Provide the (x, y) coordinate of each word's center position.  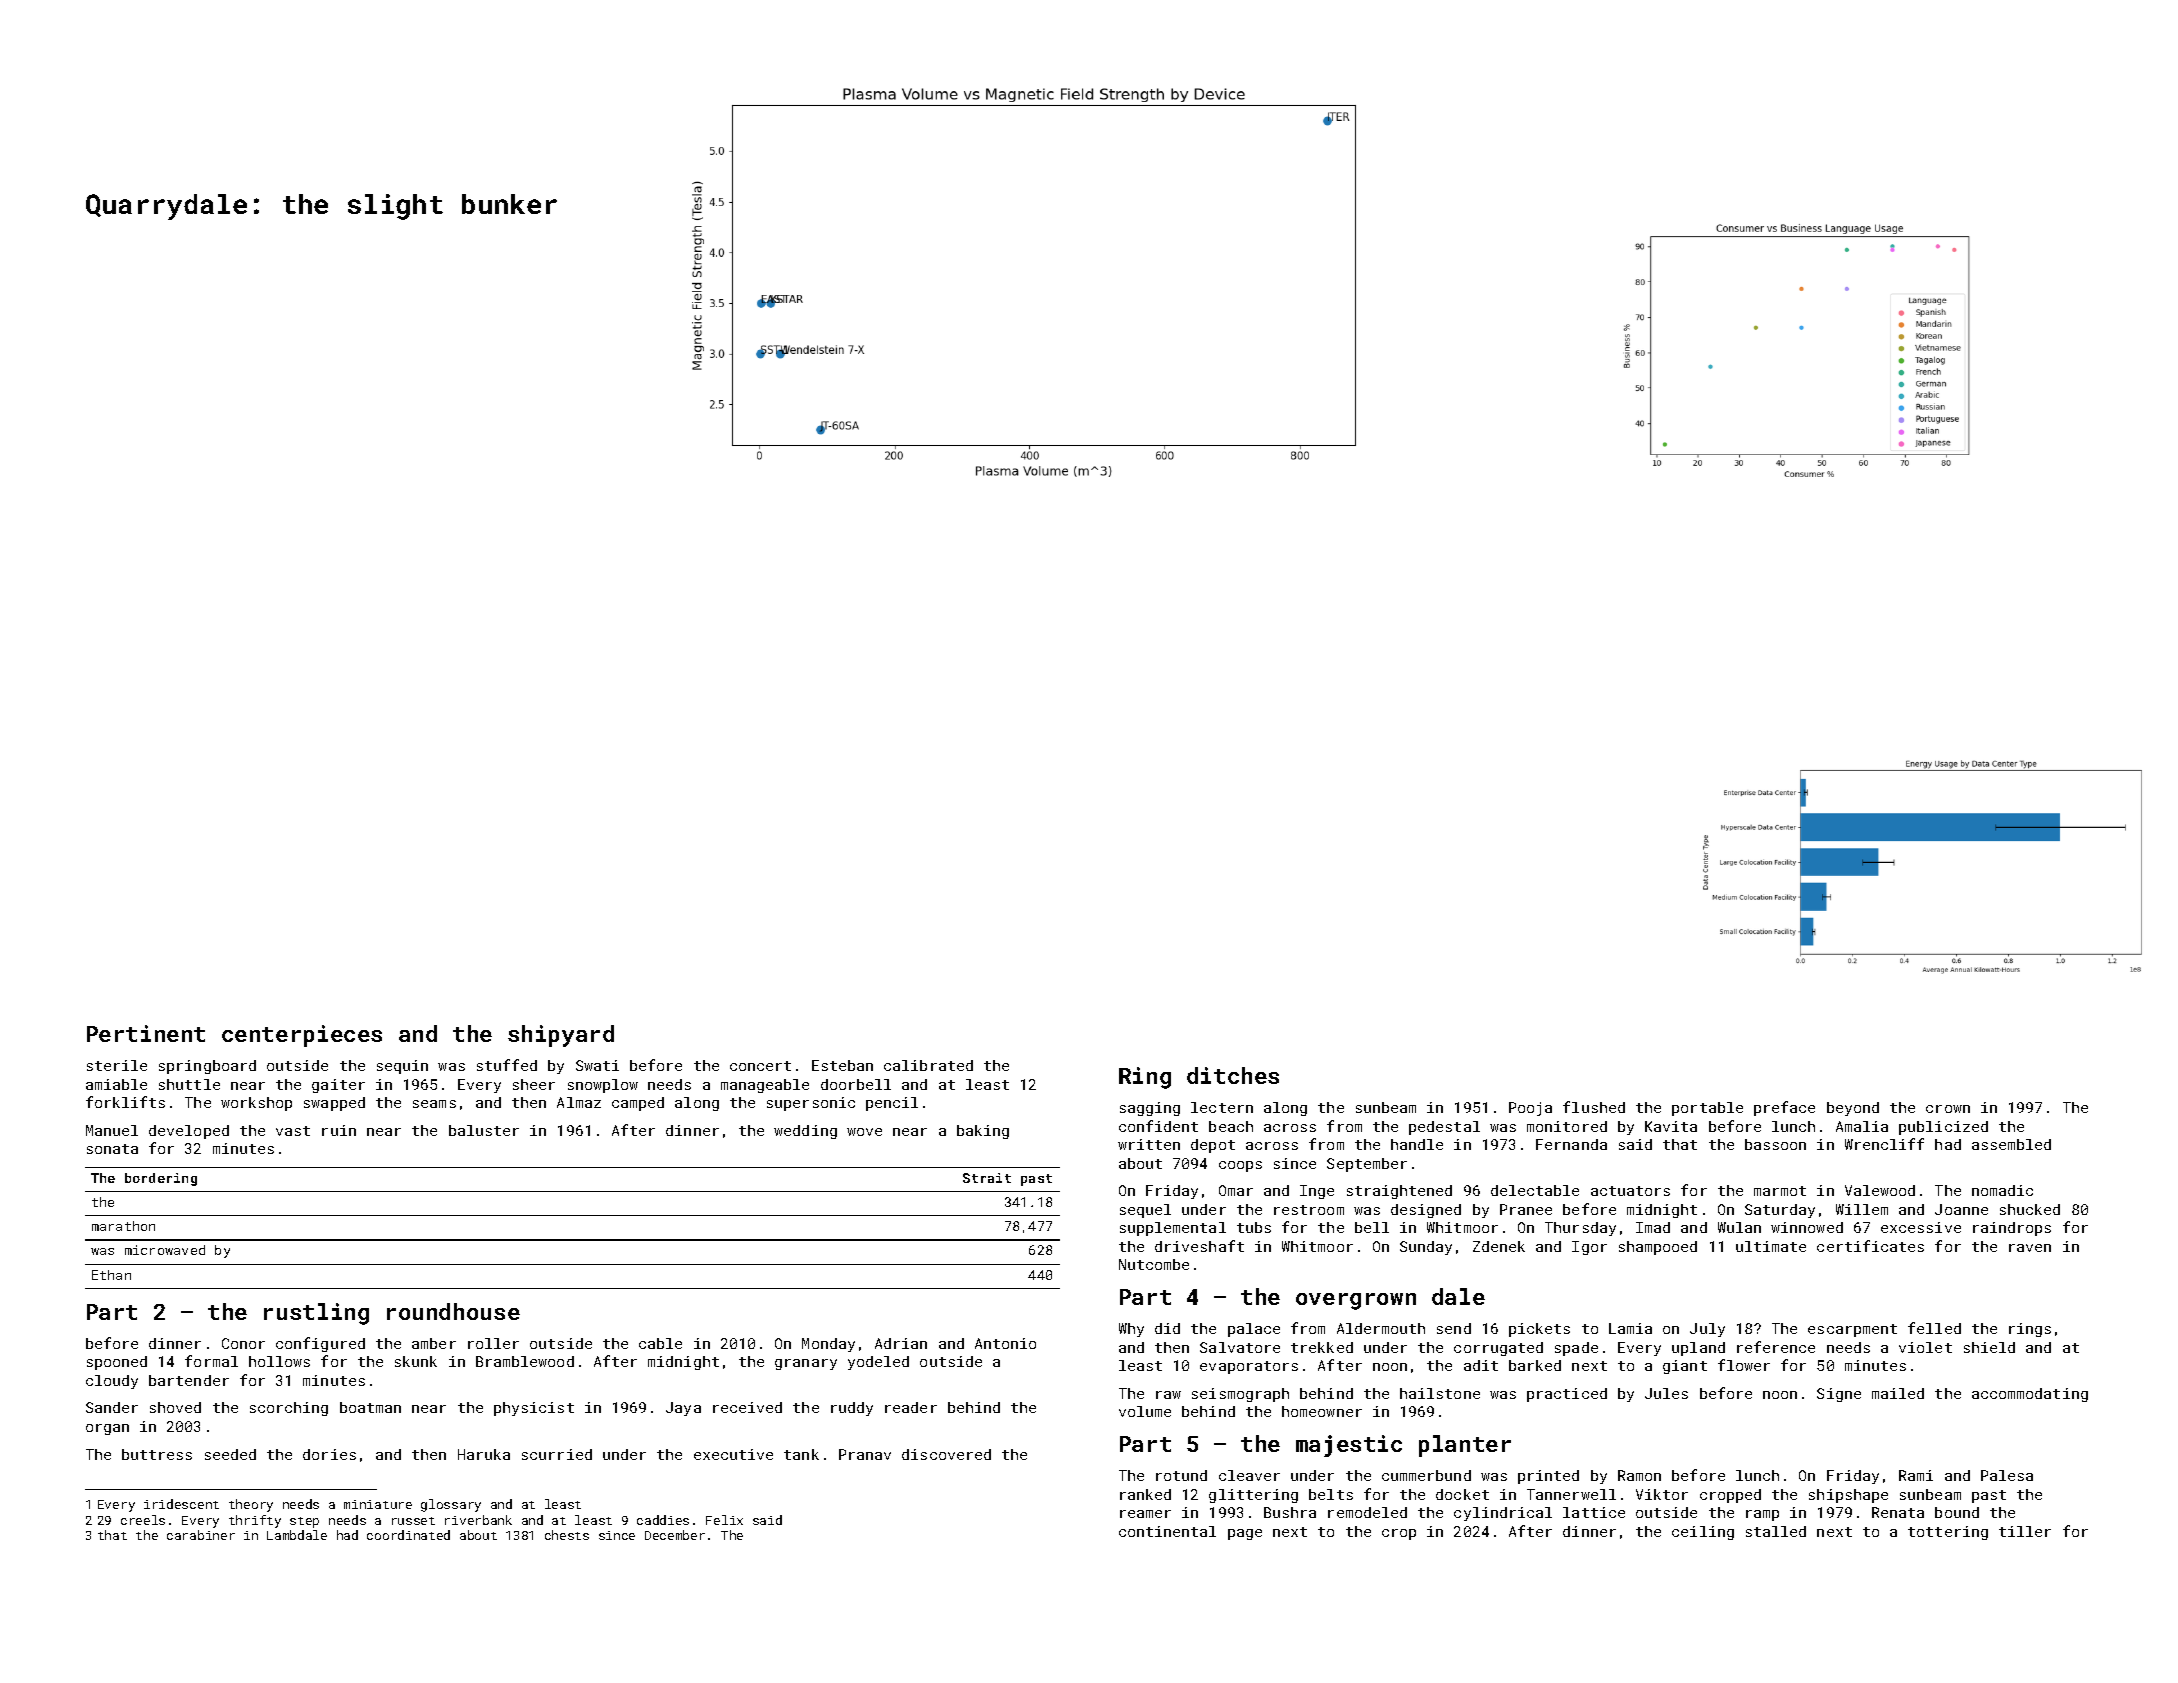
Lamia (1630, 1328)
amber (434, 1343)
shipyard (561, 1036)
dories (329, 1454)
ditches (1233, 1075)
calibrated (928, 1065)
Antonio (1005, 1343)
